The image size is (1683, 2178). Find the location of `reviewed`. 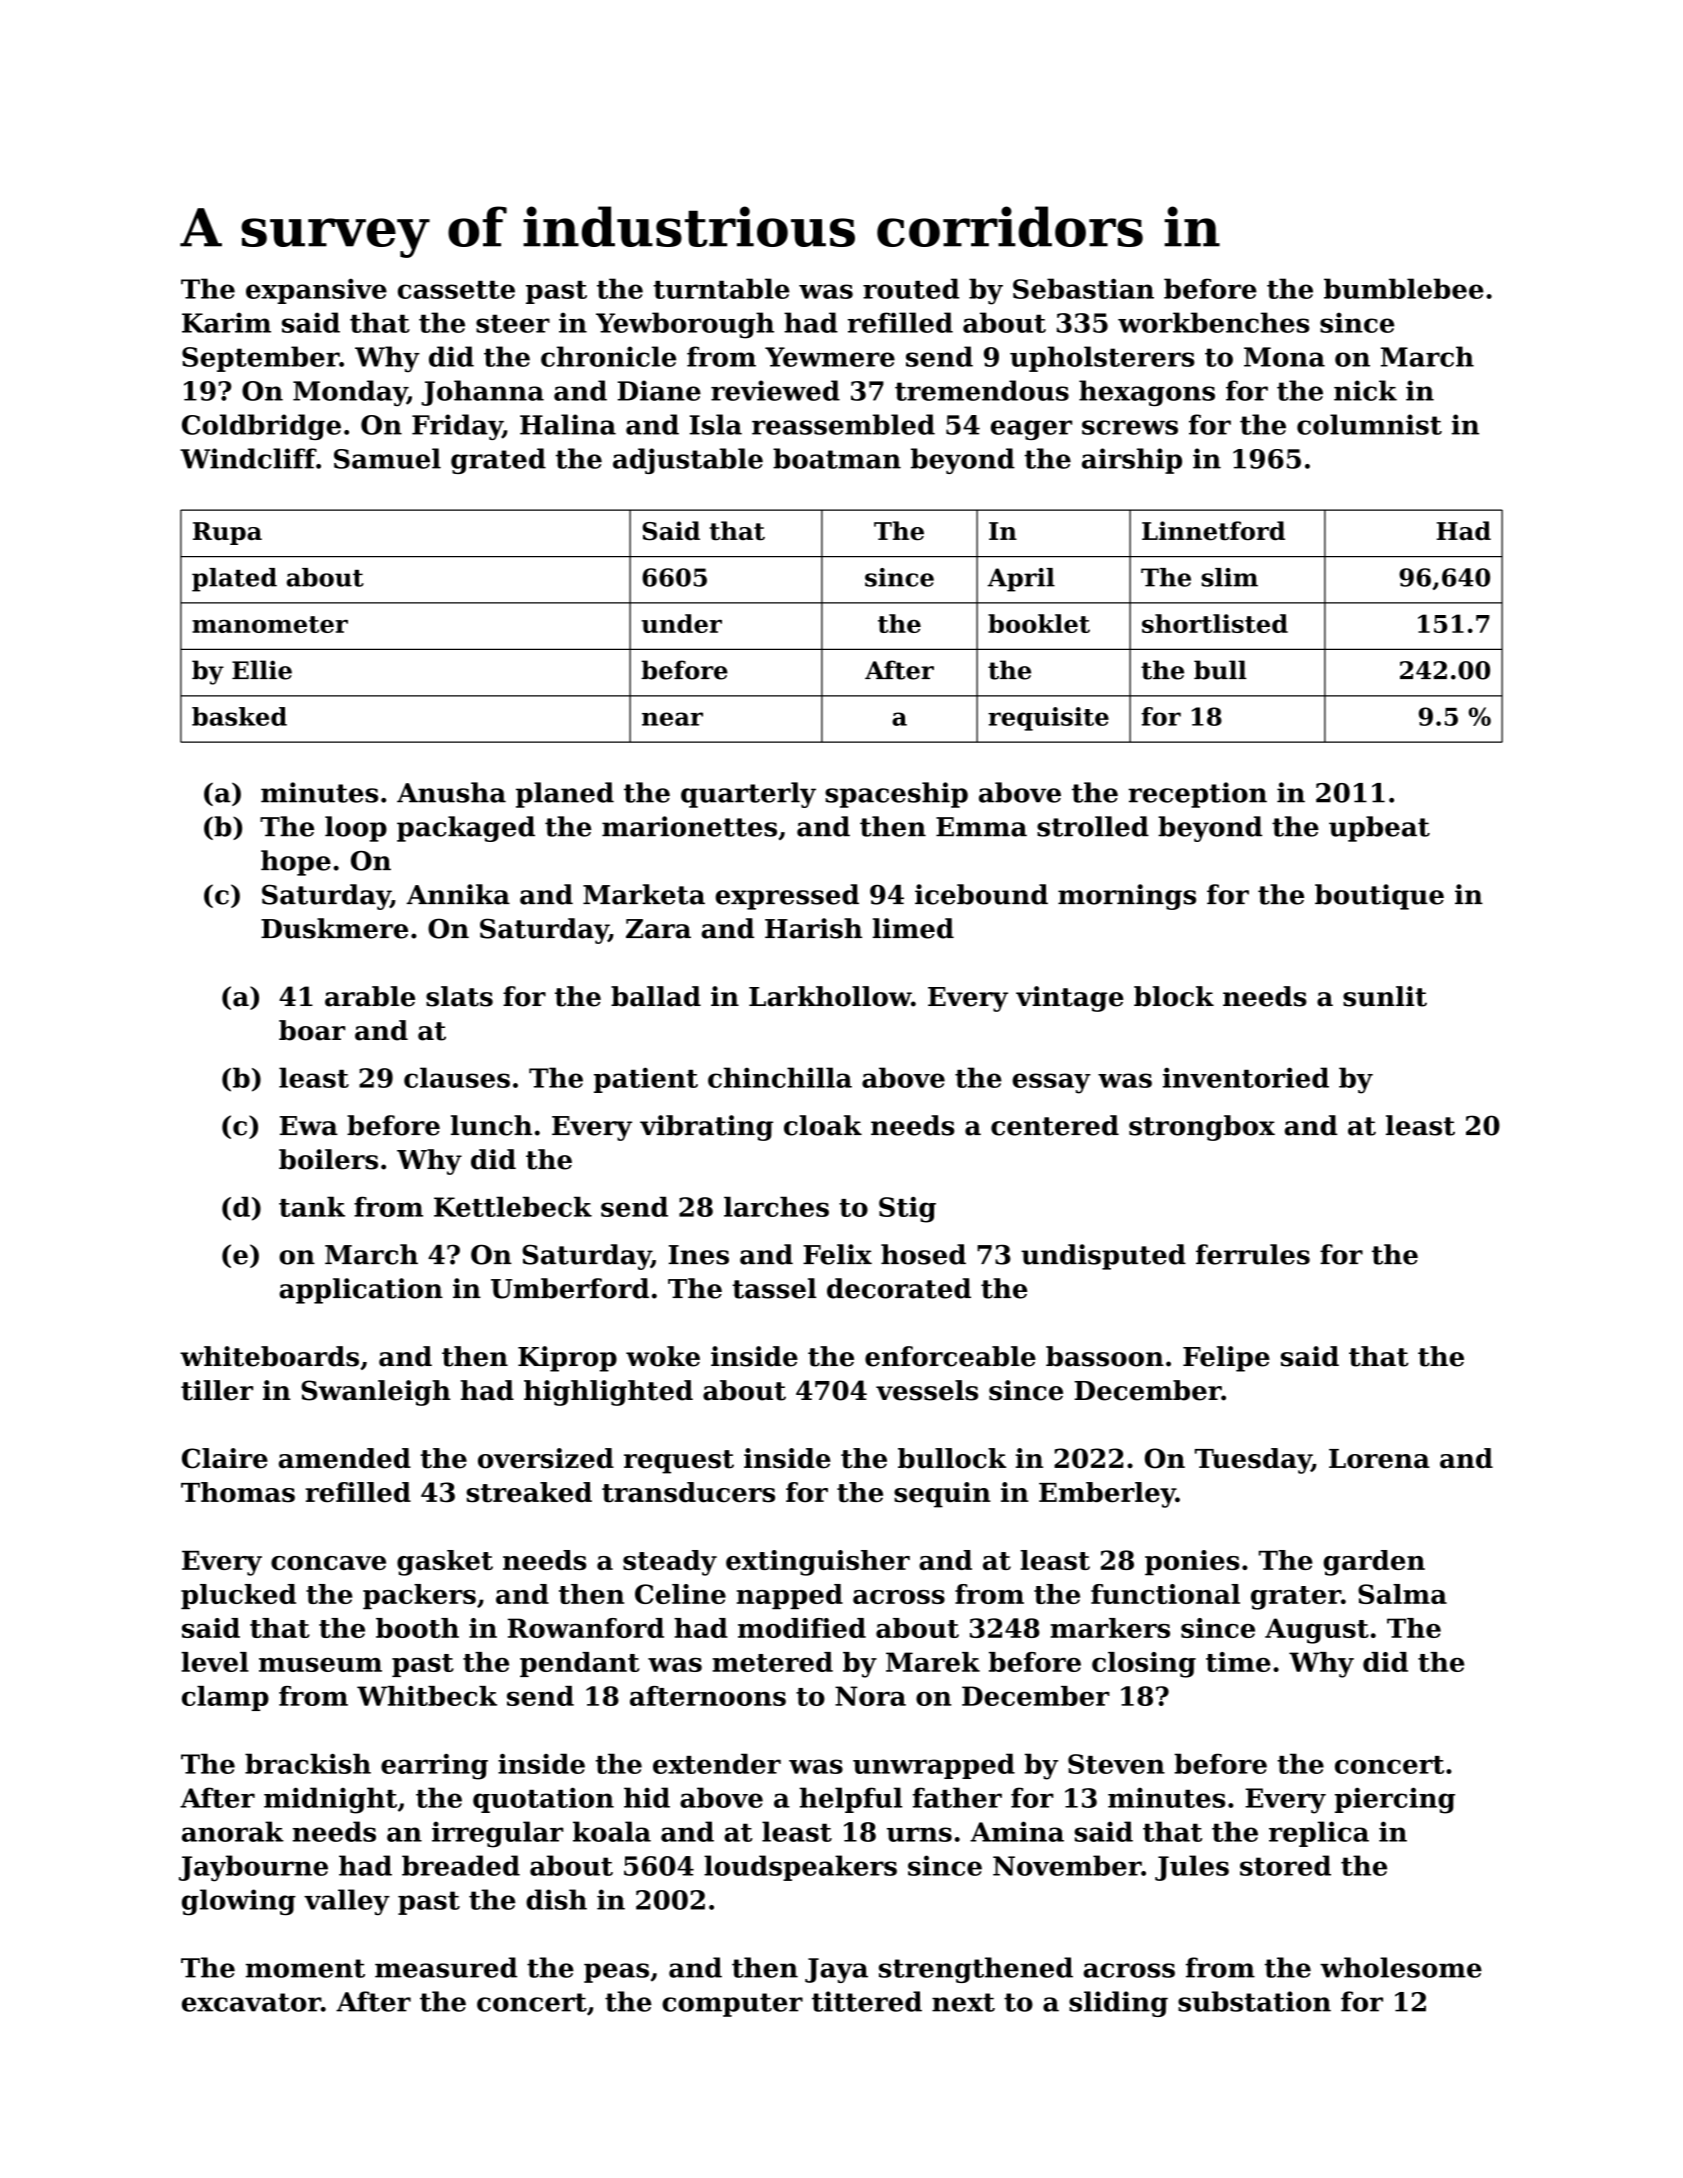

reviewed is located at coordinates (775, 390).
